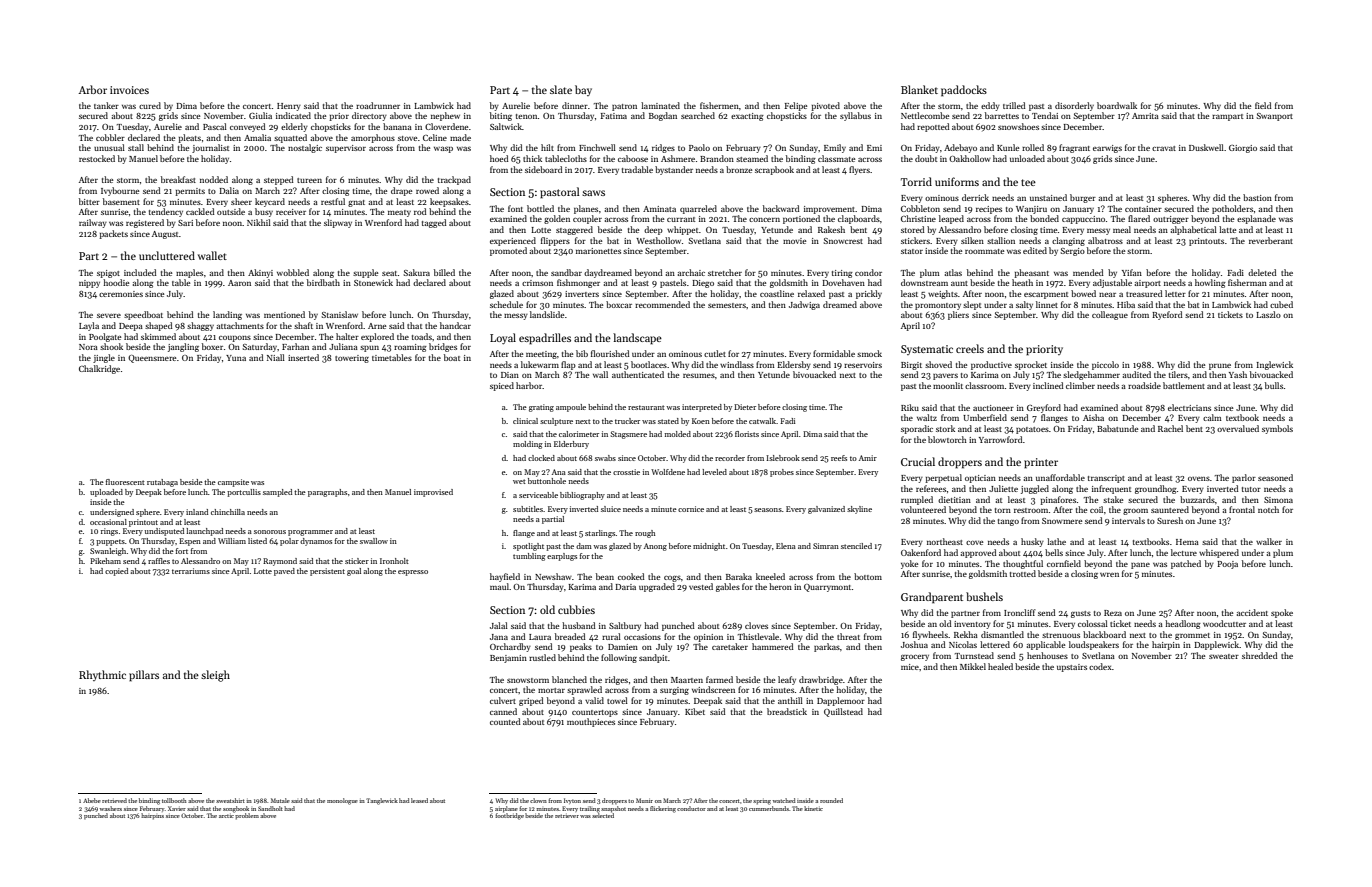 This screenshot has width=1372, height=887. I want to click on promontory, so click(938, 306).
